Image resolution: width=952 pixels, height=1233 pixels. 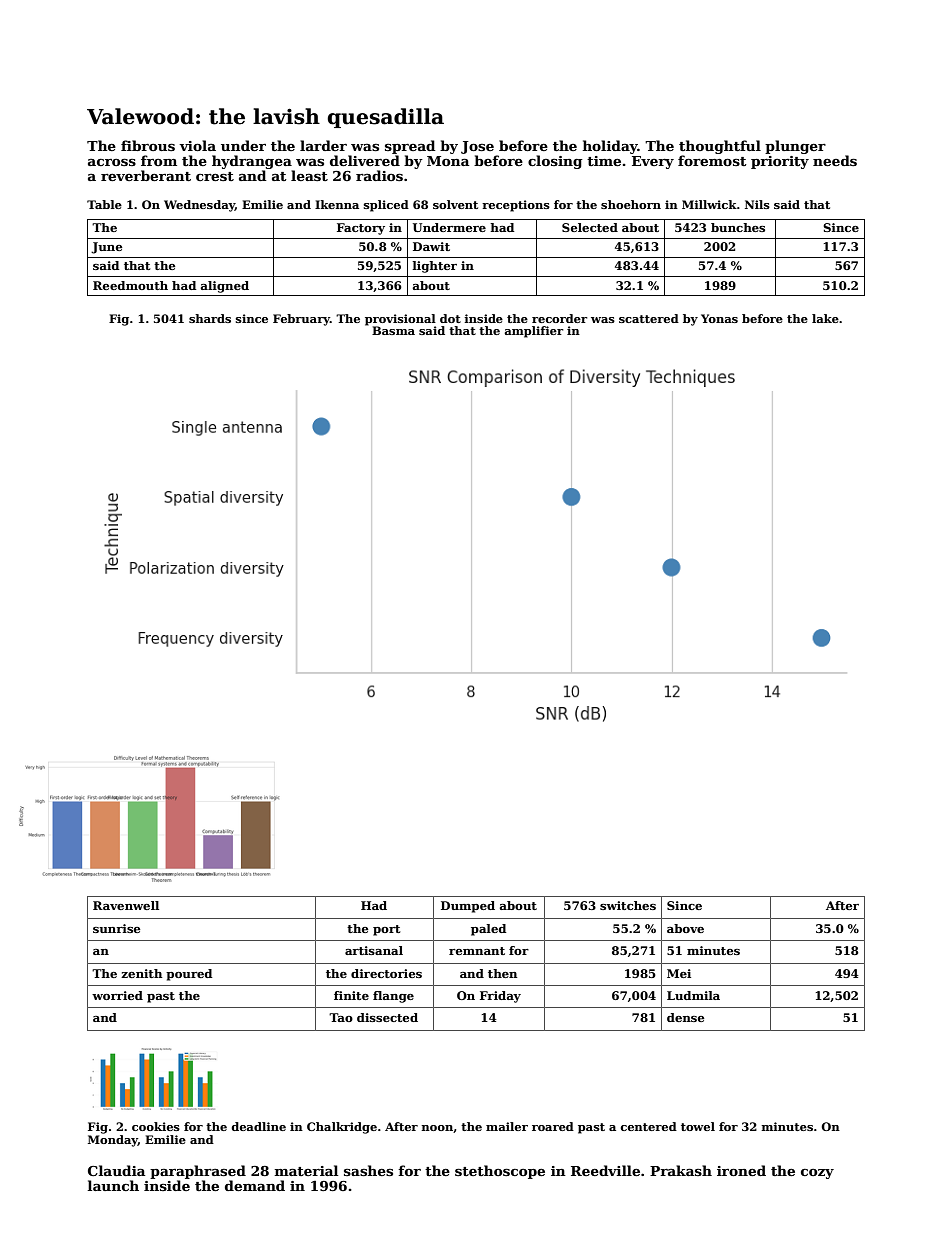 What do you see at coordinates (825, 318) in the image?
I see `lake` at bounding box center [825, 318].
